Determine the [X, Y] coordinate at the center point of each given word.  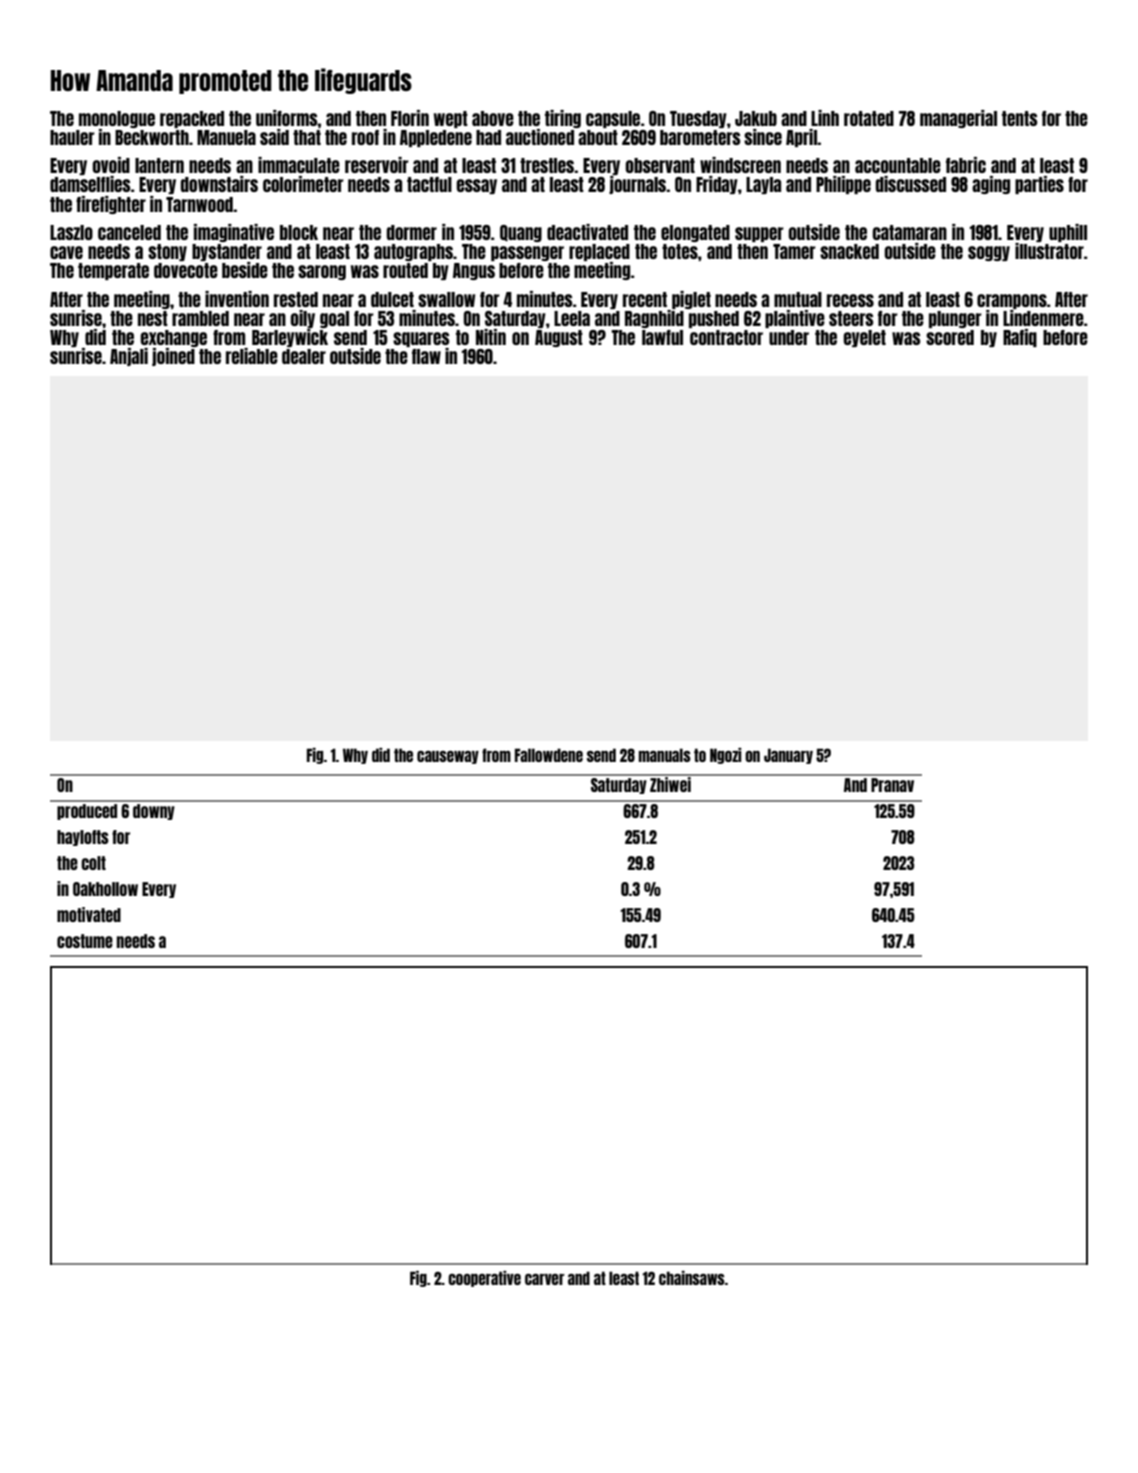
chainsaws [692, 1278]
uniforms [287, 118]
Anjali [129, 357]
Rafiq [1020, 338]
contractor [726, 337]
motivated [89, 914]
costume [85, 941]
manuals [665, 755]
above [493, 118]
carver [544, 1279]
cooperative [484, 1279]
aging [991, 185]
